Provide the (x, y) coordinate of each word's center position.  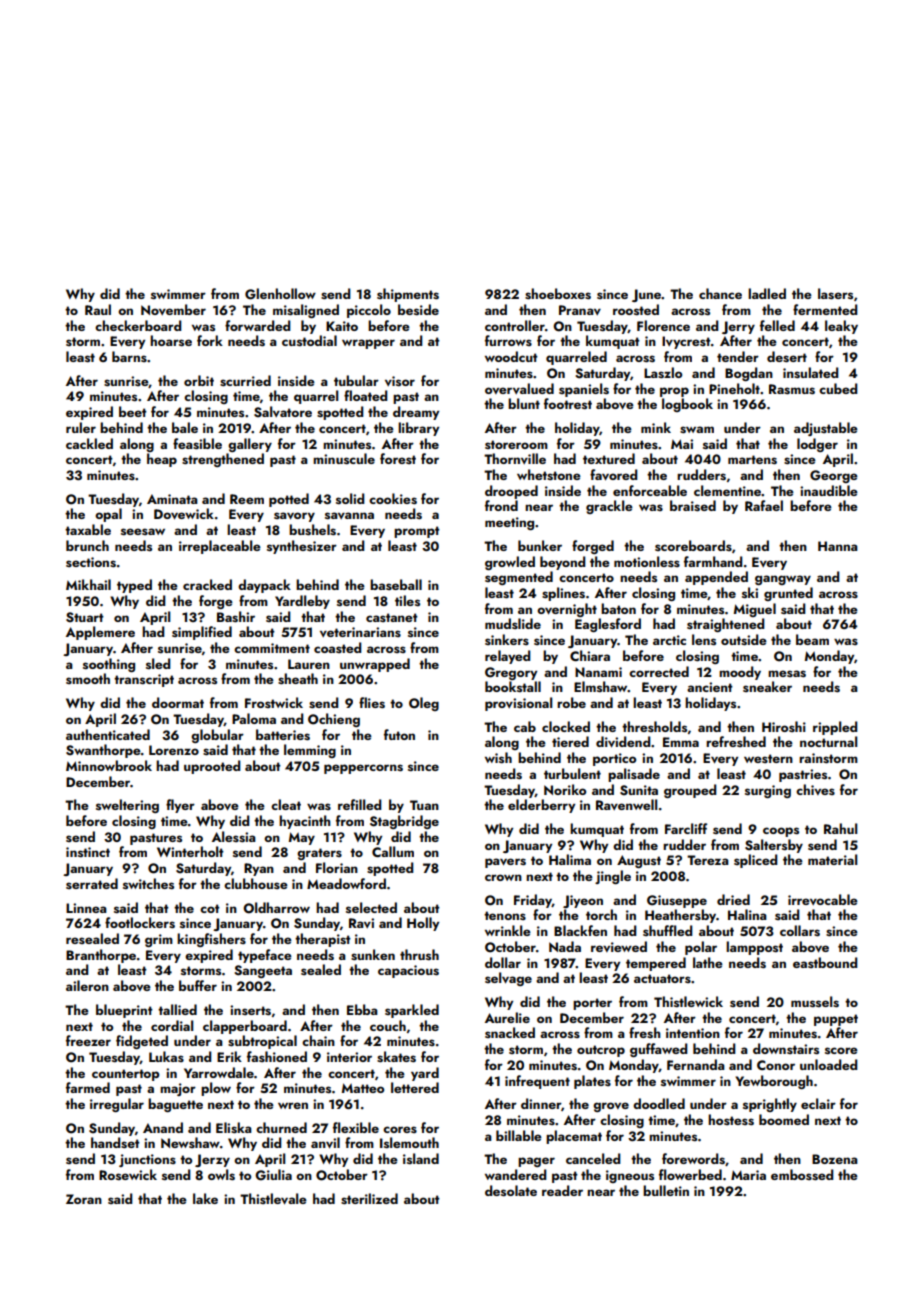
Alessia (234, 836)
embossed (802, 1174)
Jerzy (212, 1160)
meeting (509, 523)
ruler (81, 427)
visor (400, 381)
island (421, 1158)
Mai (682, 444)
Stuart (85, 617)
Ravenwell (626, 804)
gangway (783, 580)
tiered (570, 741)
